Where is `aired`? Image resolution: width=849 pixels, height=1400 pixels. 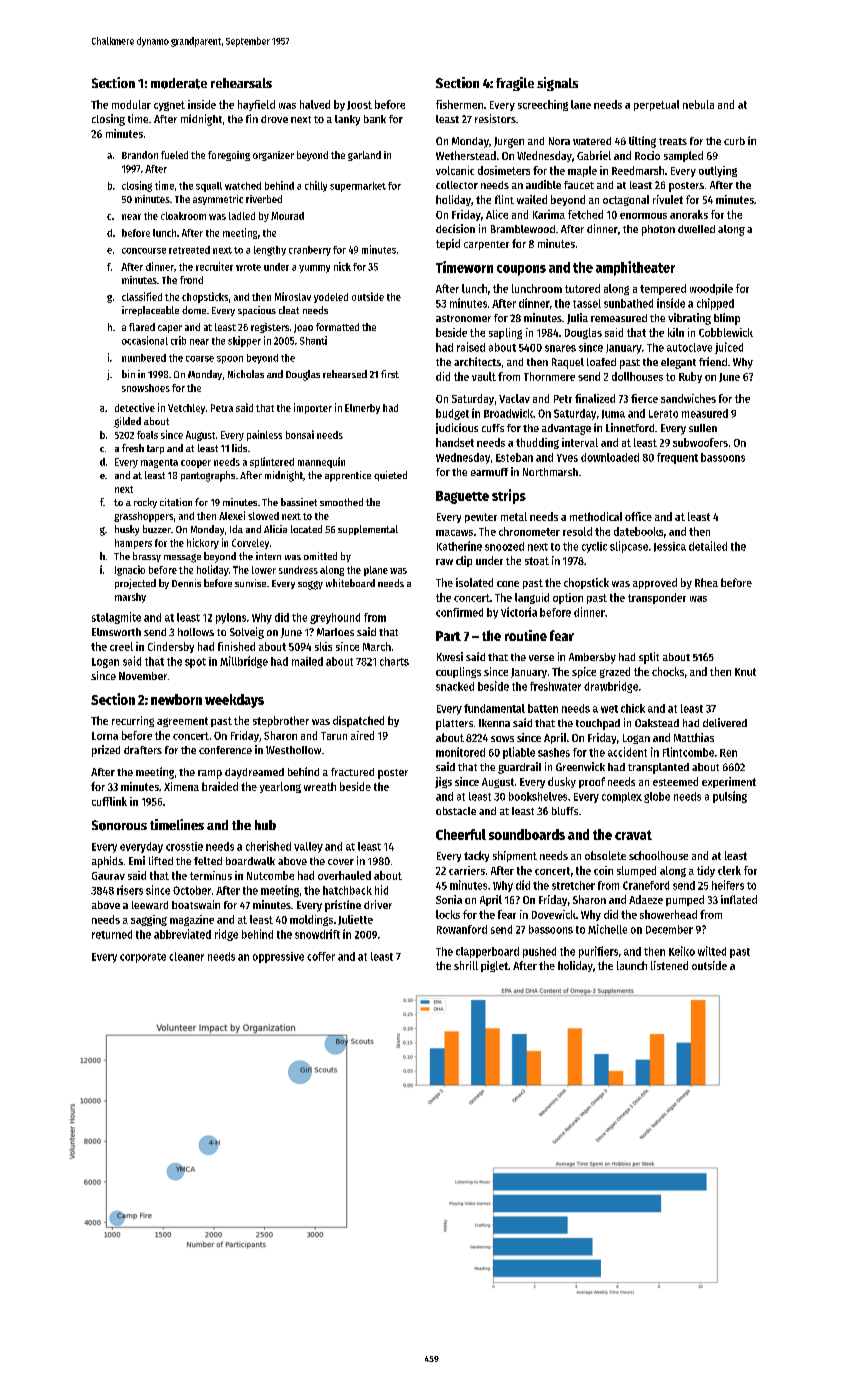
aired is located at coordinates (362, 735).
